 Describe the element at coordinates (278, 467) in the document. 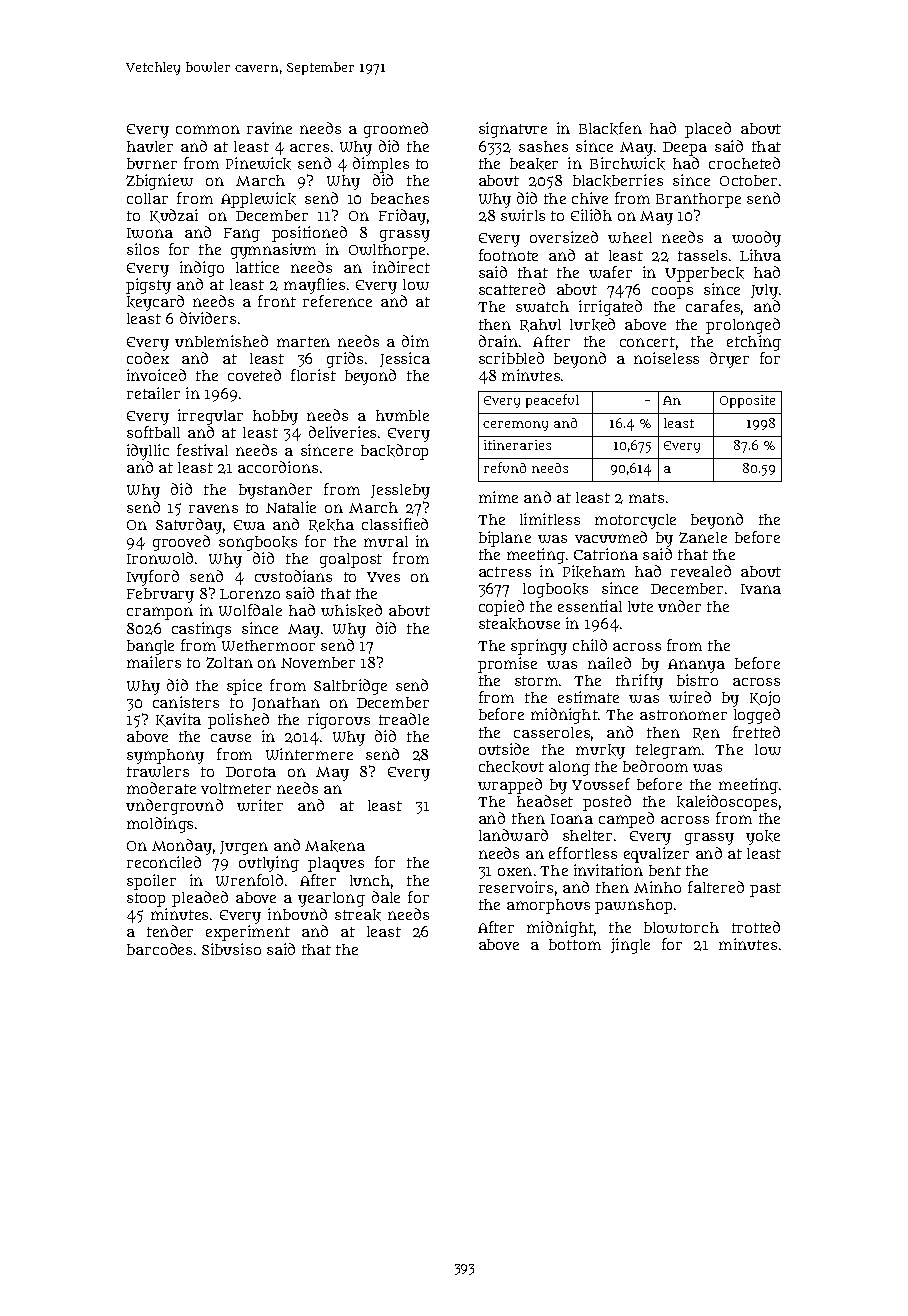

I see `accordions` at that location.
